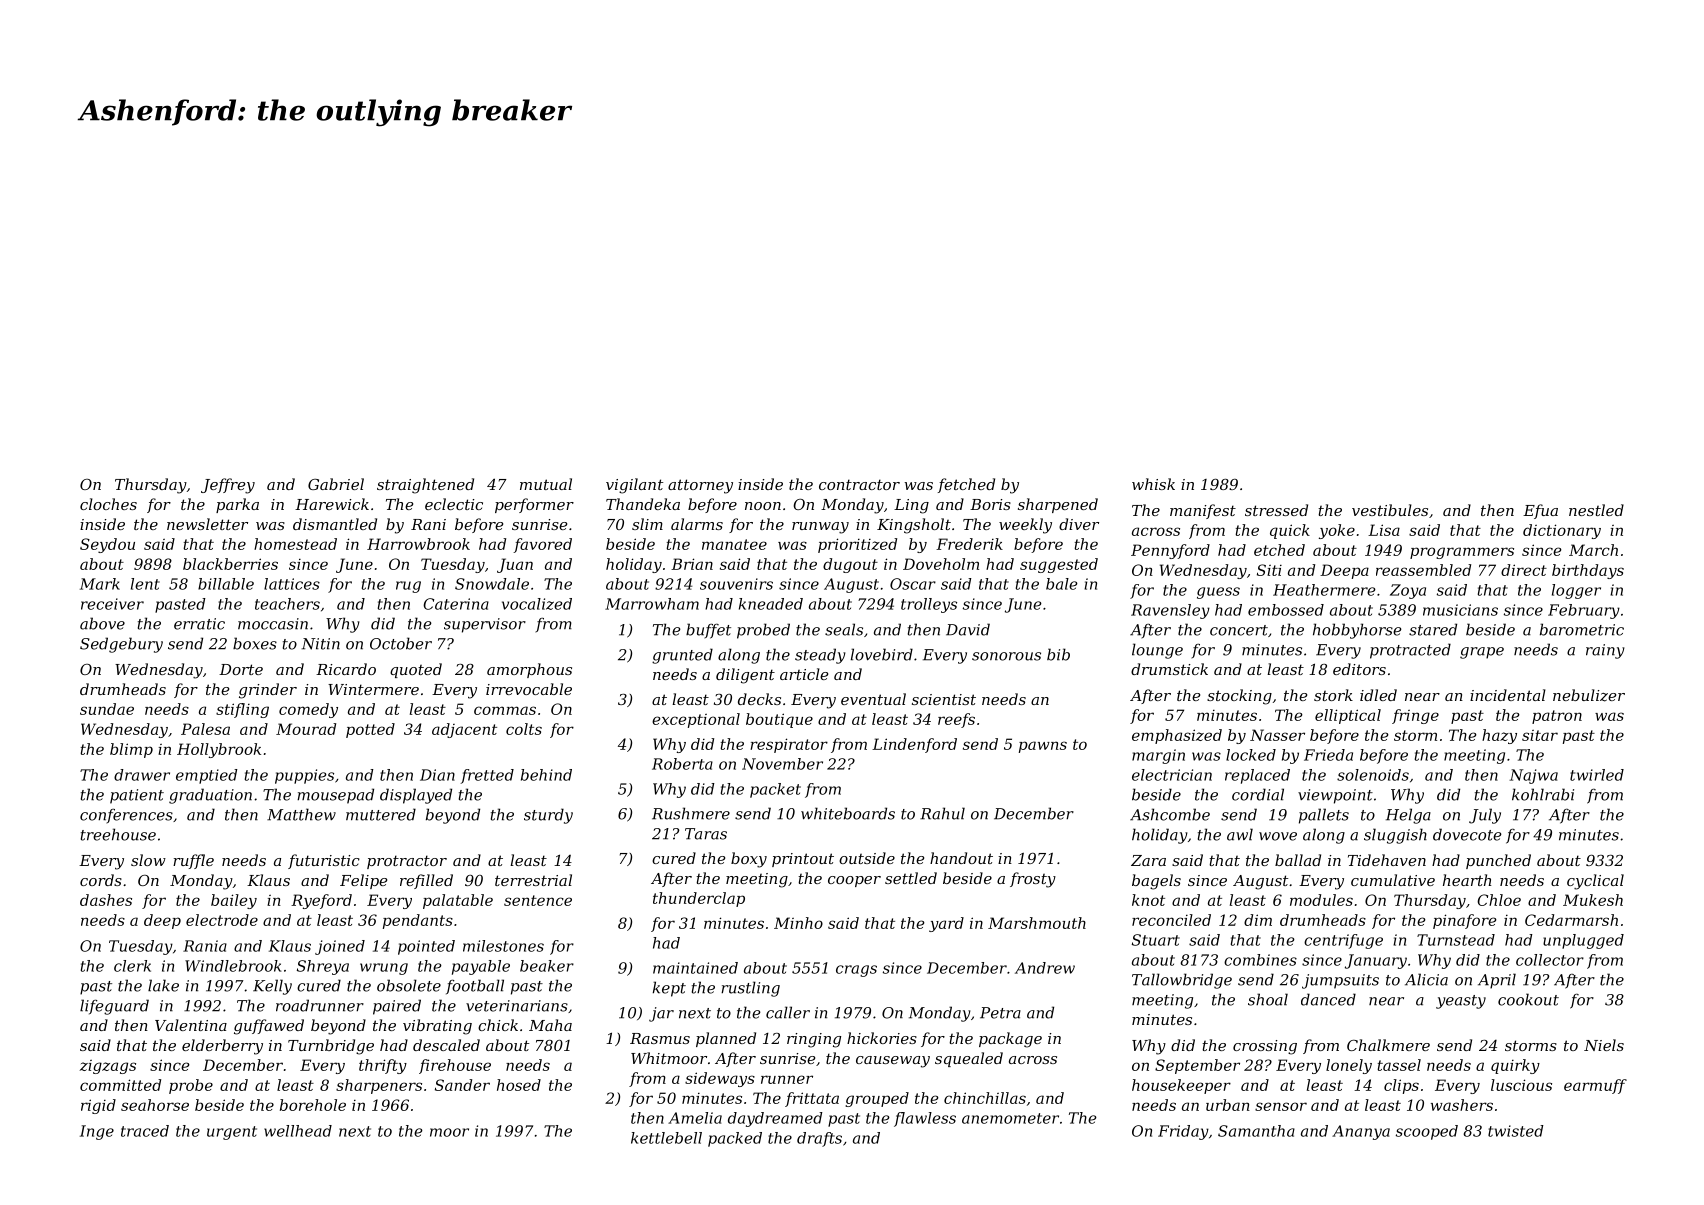  What do you see at coordinates (1597, 775) in the page?
I see `twirled` at bounding box center [1597, 775].
